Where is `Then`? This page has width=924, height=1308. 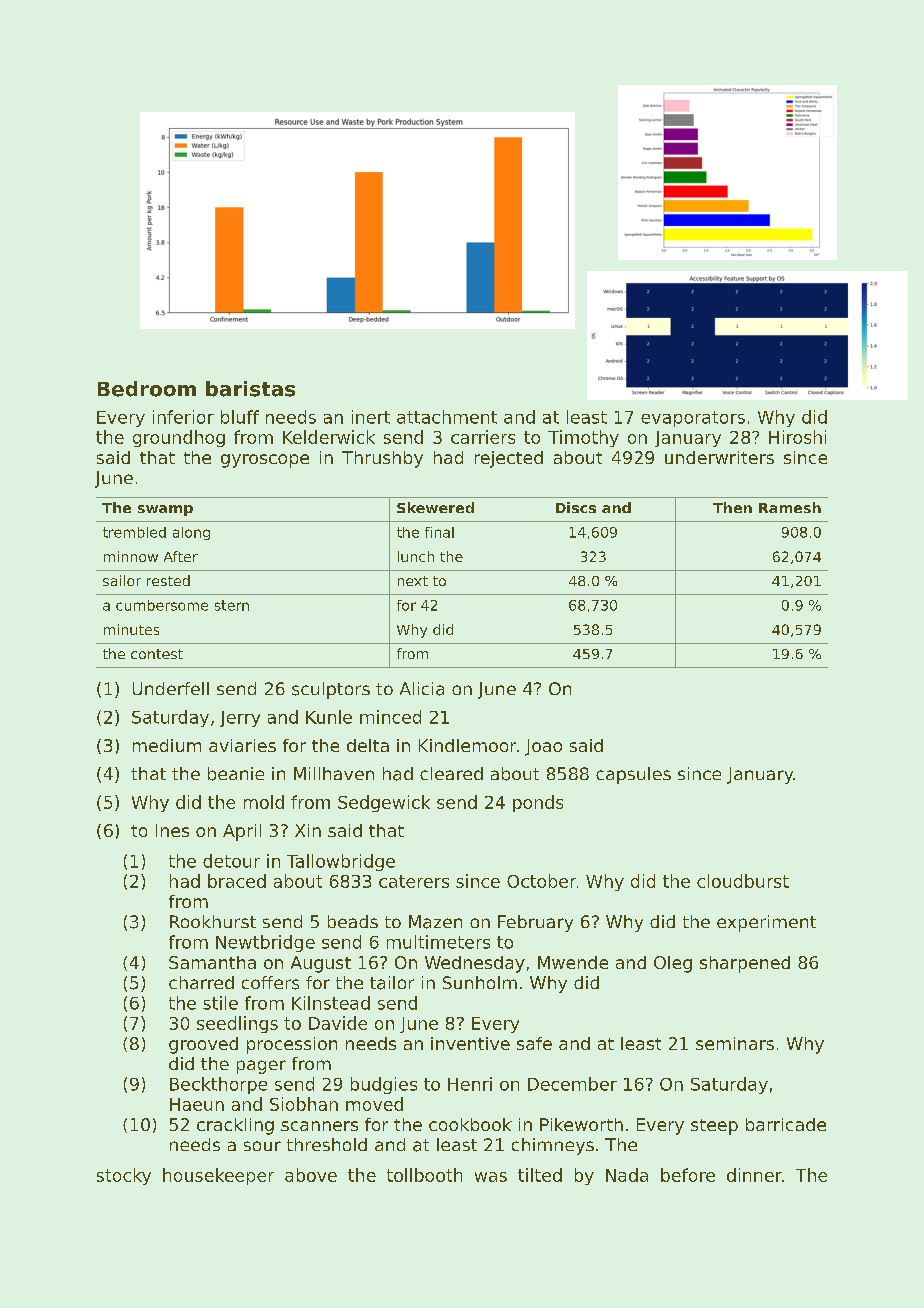 Then is located at coordinates (732, 507).
